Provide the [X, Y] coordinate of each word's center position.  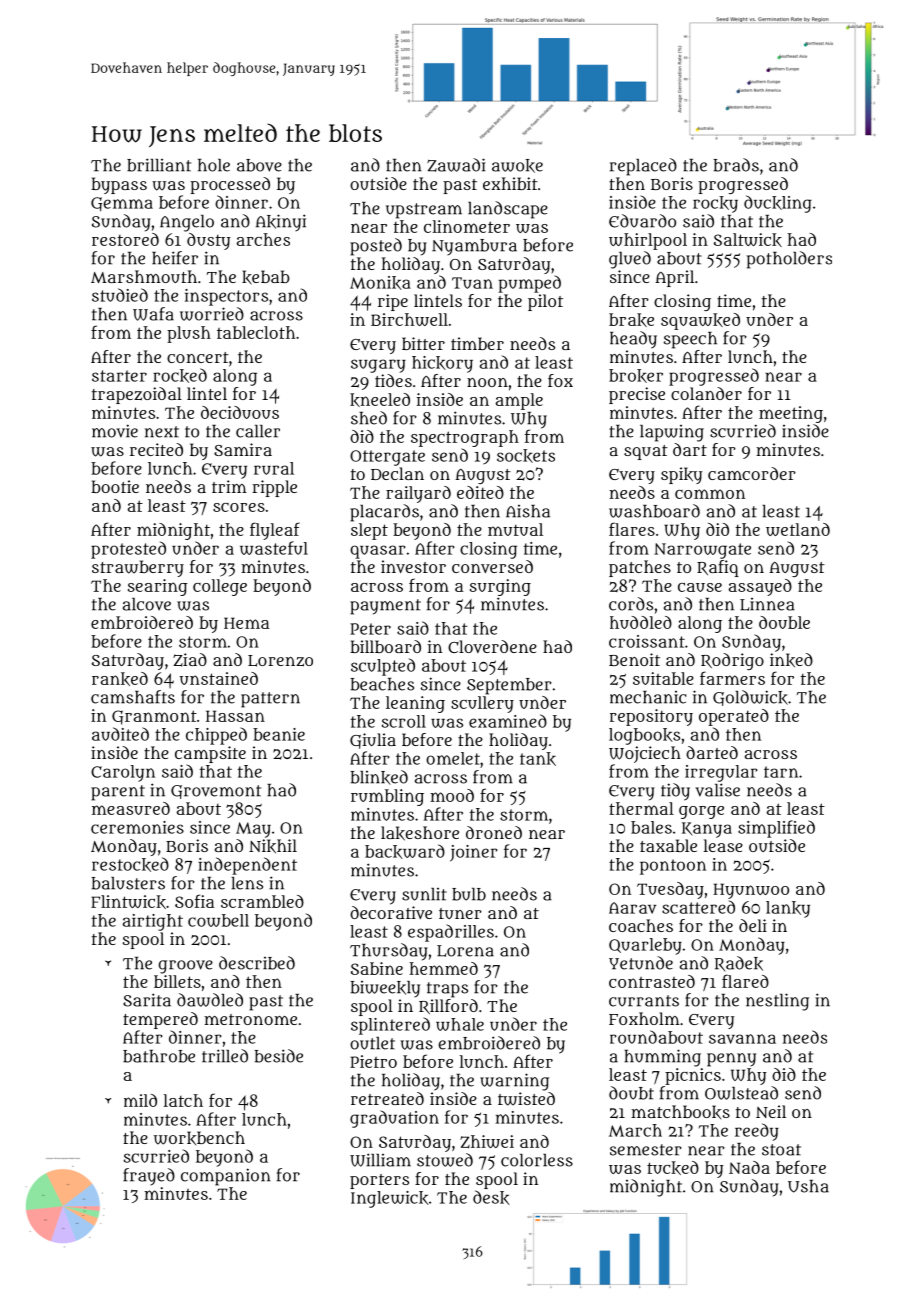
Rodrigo [732, 661]
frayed [149, 1176]
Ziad [190, 660]
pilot [545, 302]
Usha [808, 1186]
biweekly [385, 989]
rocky [715, 204]
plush [189, 334]
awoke [517, 166]
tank [538, 759]
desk [491, 1197]
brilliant [159, 165]
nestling [777, 1002]
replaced [643, 167]
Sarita [147, 1000]
